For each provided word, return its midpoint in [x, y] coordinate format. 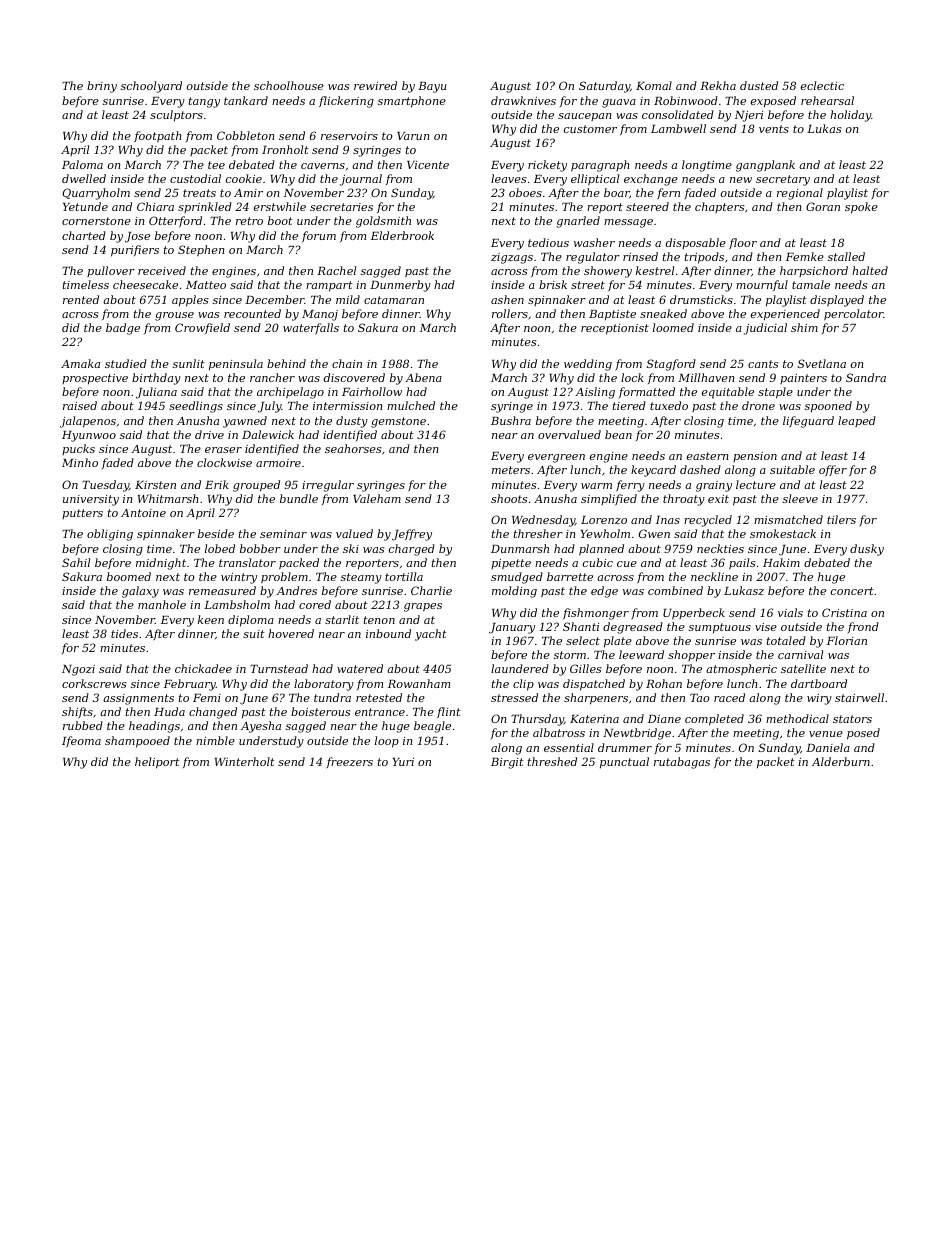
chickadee [203, 668]
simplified [609, 499]
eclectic [822, 85]
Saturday [604, 87]
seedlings [196, 407]
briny [102, 87]
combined [675, 590]
